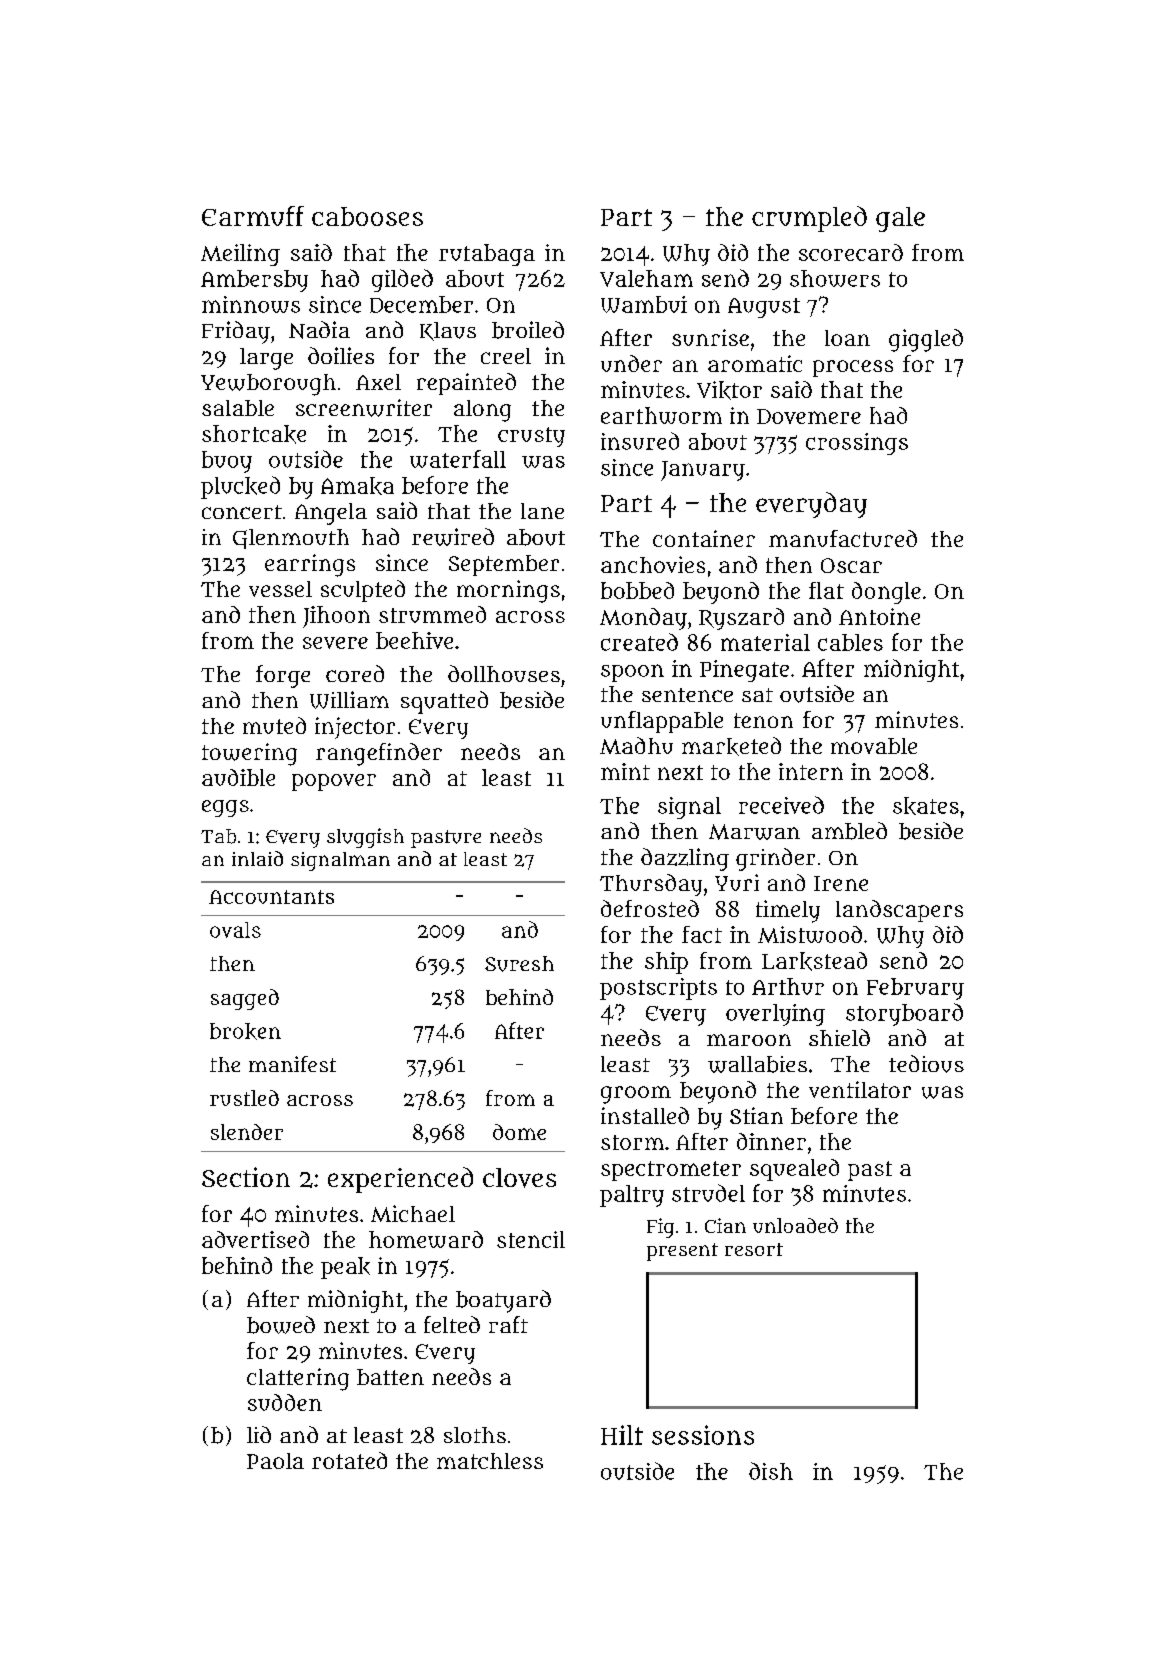 This screenshot has width=1165, height=1654. What do you see at coordinates (658, 989) in the screenshot?
I see `postscripts` at bounding box center [658, 989].
